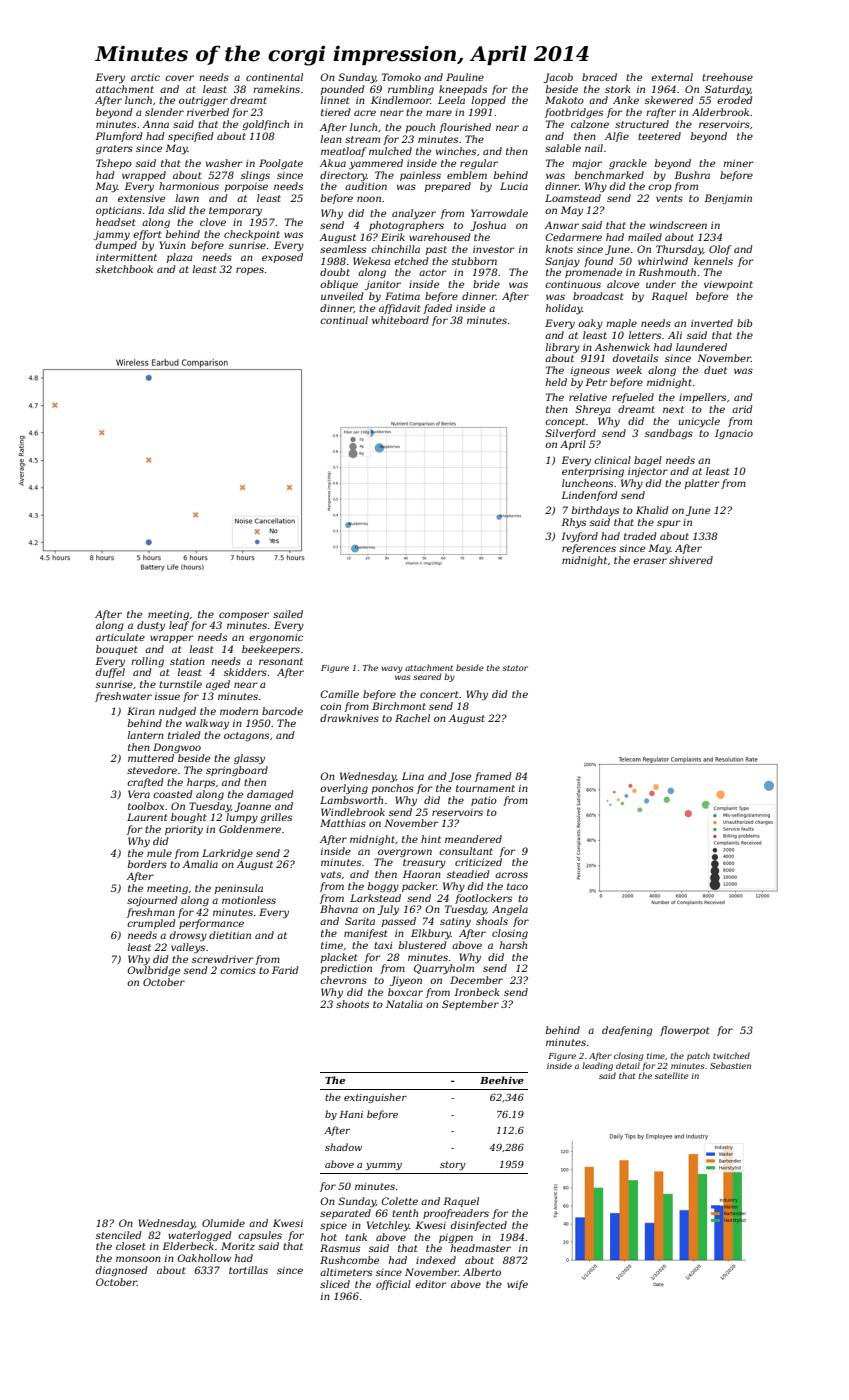 The width and height of the screenshot is (849, 1400). I want to click on composer, so click(244, 616).
